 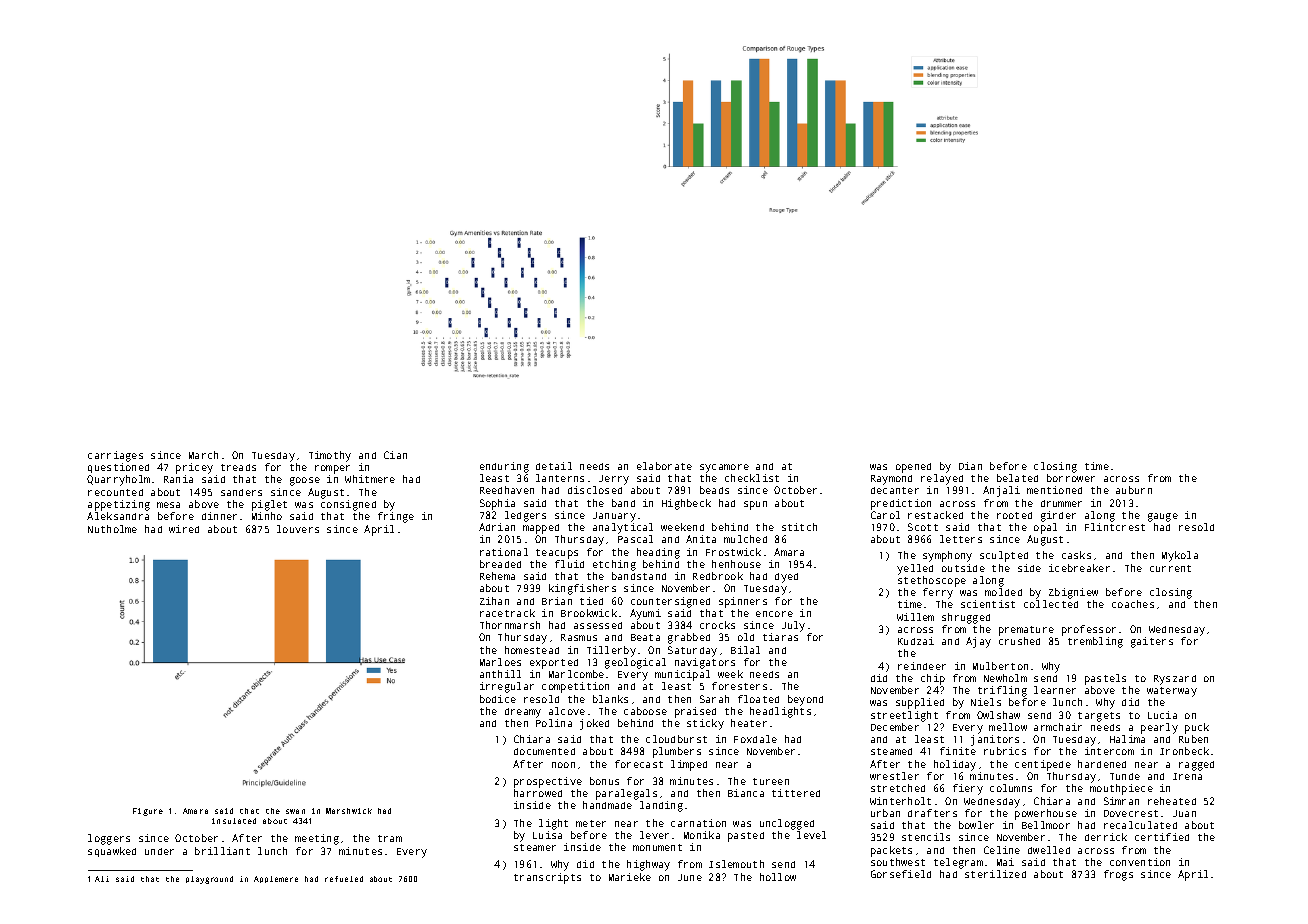 I want to click on Tillerby, so click(x=611, y=651).
